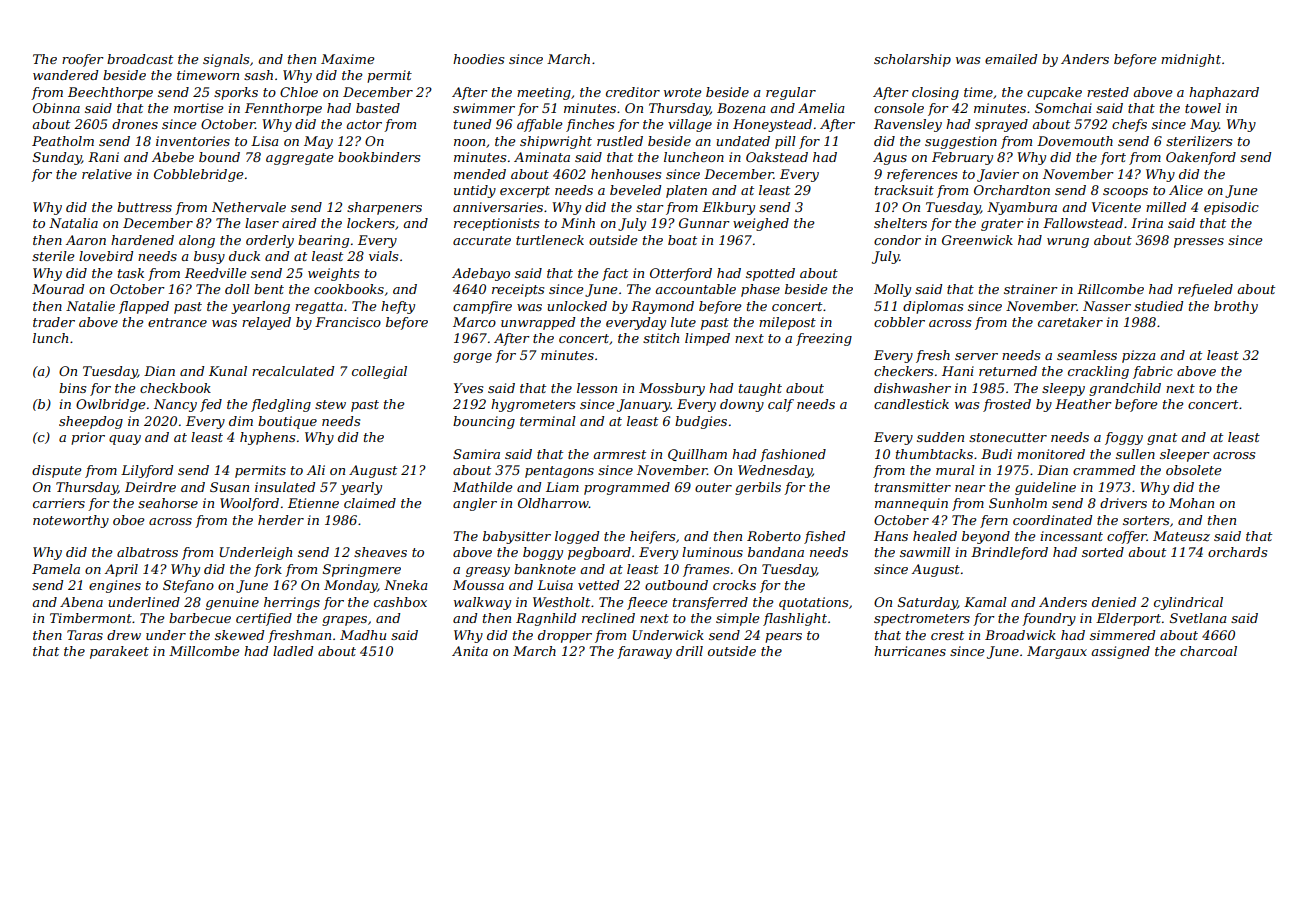 The image size is (1308, 924). I want to click on undated, so click(743, 141).
